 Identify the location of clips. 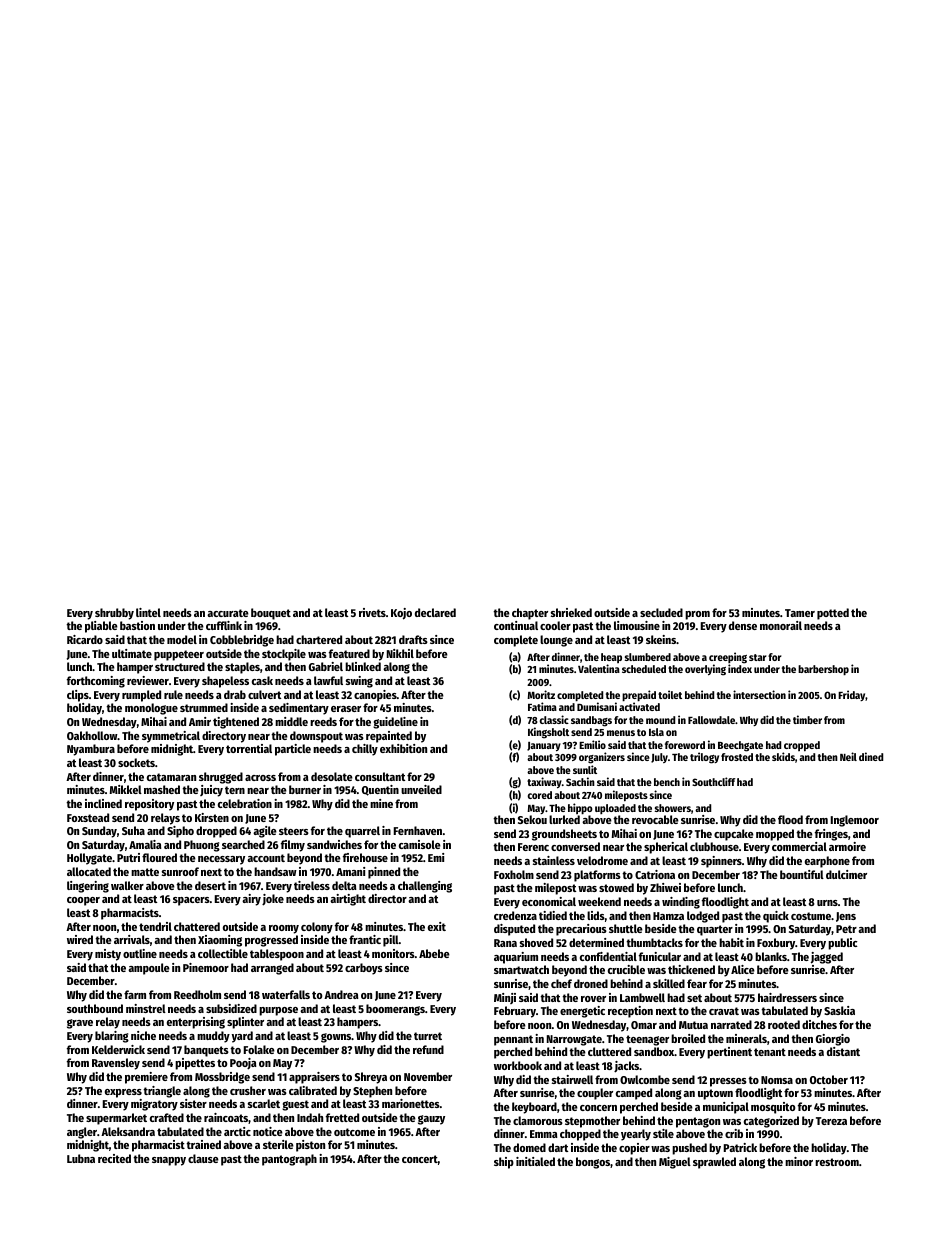
(78, 696).
